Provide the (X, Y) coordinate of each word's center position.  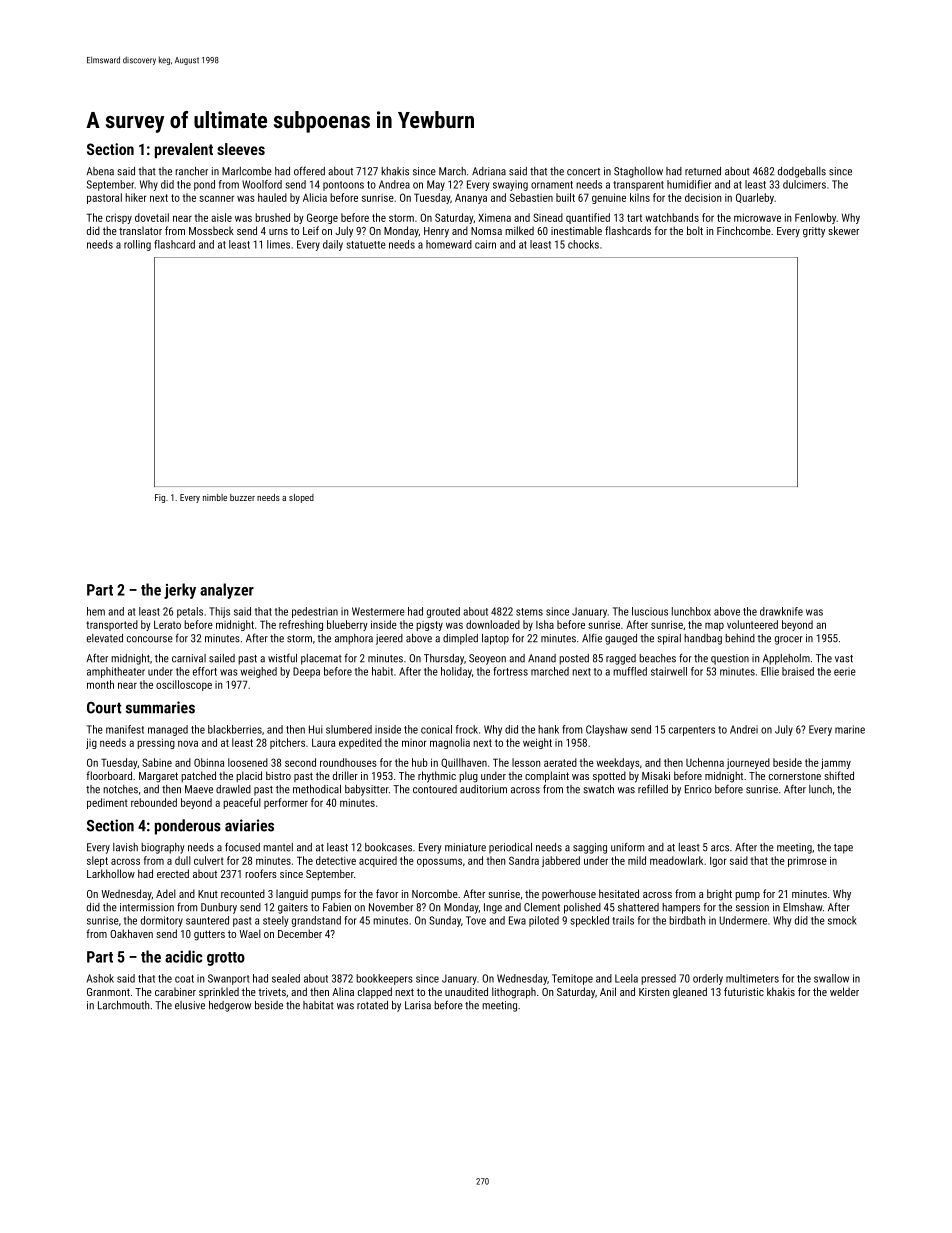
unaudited (466, 991)
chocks (583, 244)
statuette (366, 245)
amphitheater (116, 672)
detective (336, 860)
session (752, 907)
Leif (311, 230)
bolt (695, 230)
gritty (814, 232)
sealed (286, 978)
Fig (160, 498)
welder (844, 991)
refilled (653, 789)
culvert (209, 860)
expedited (360, 743)
